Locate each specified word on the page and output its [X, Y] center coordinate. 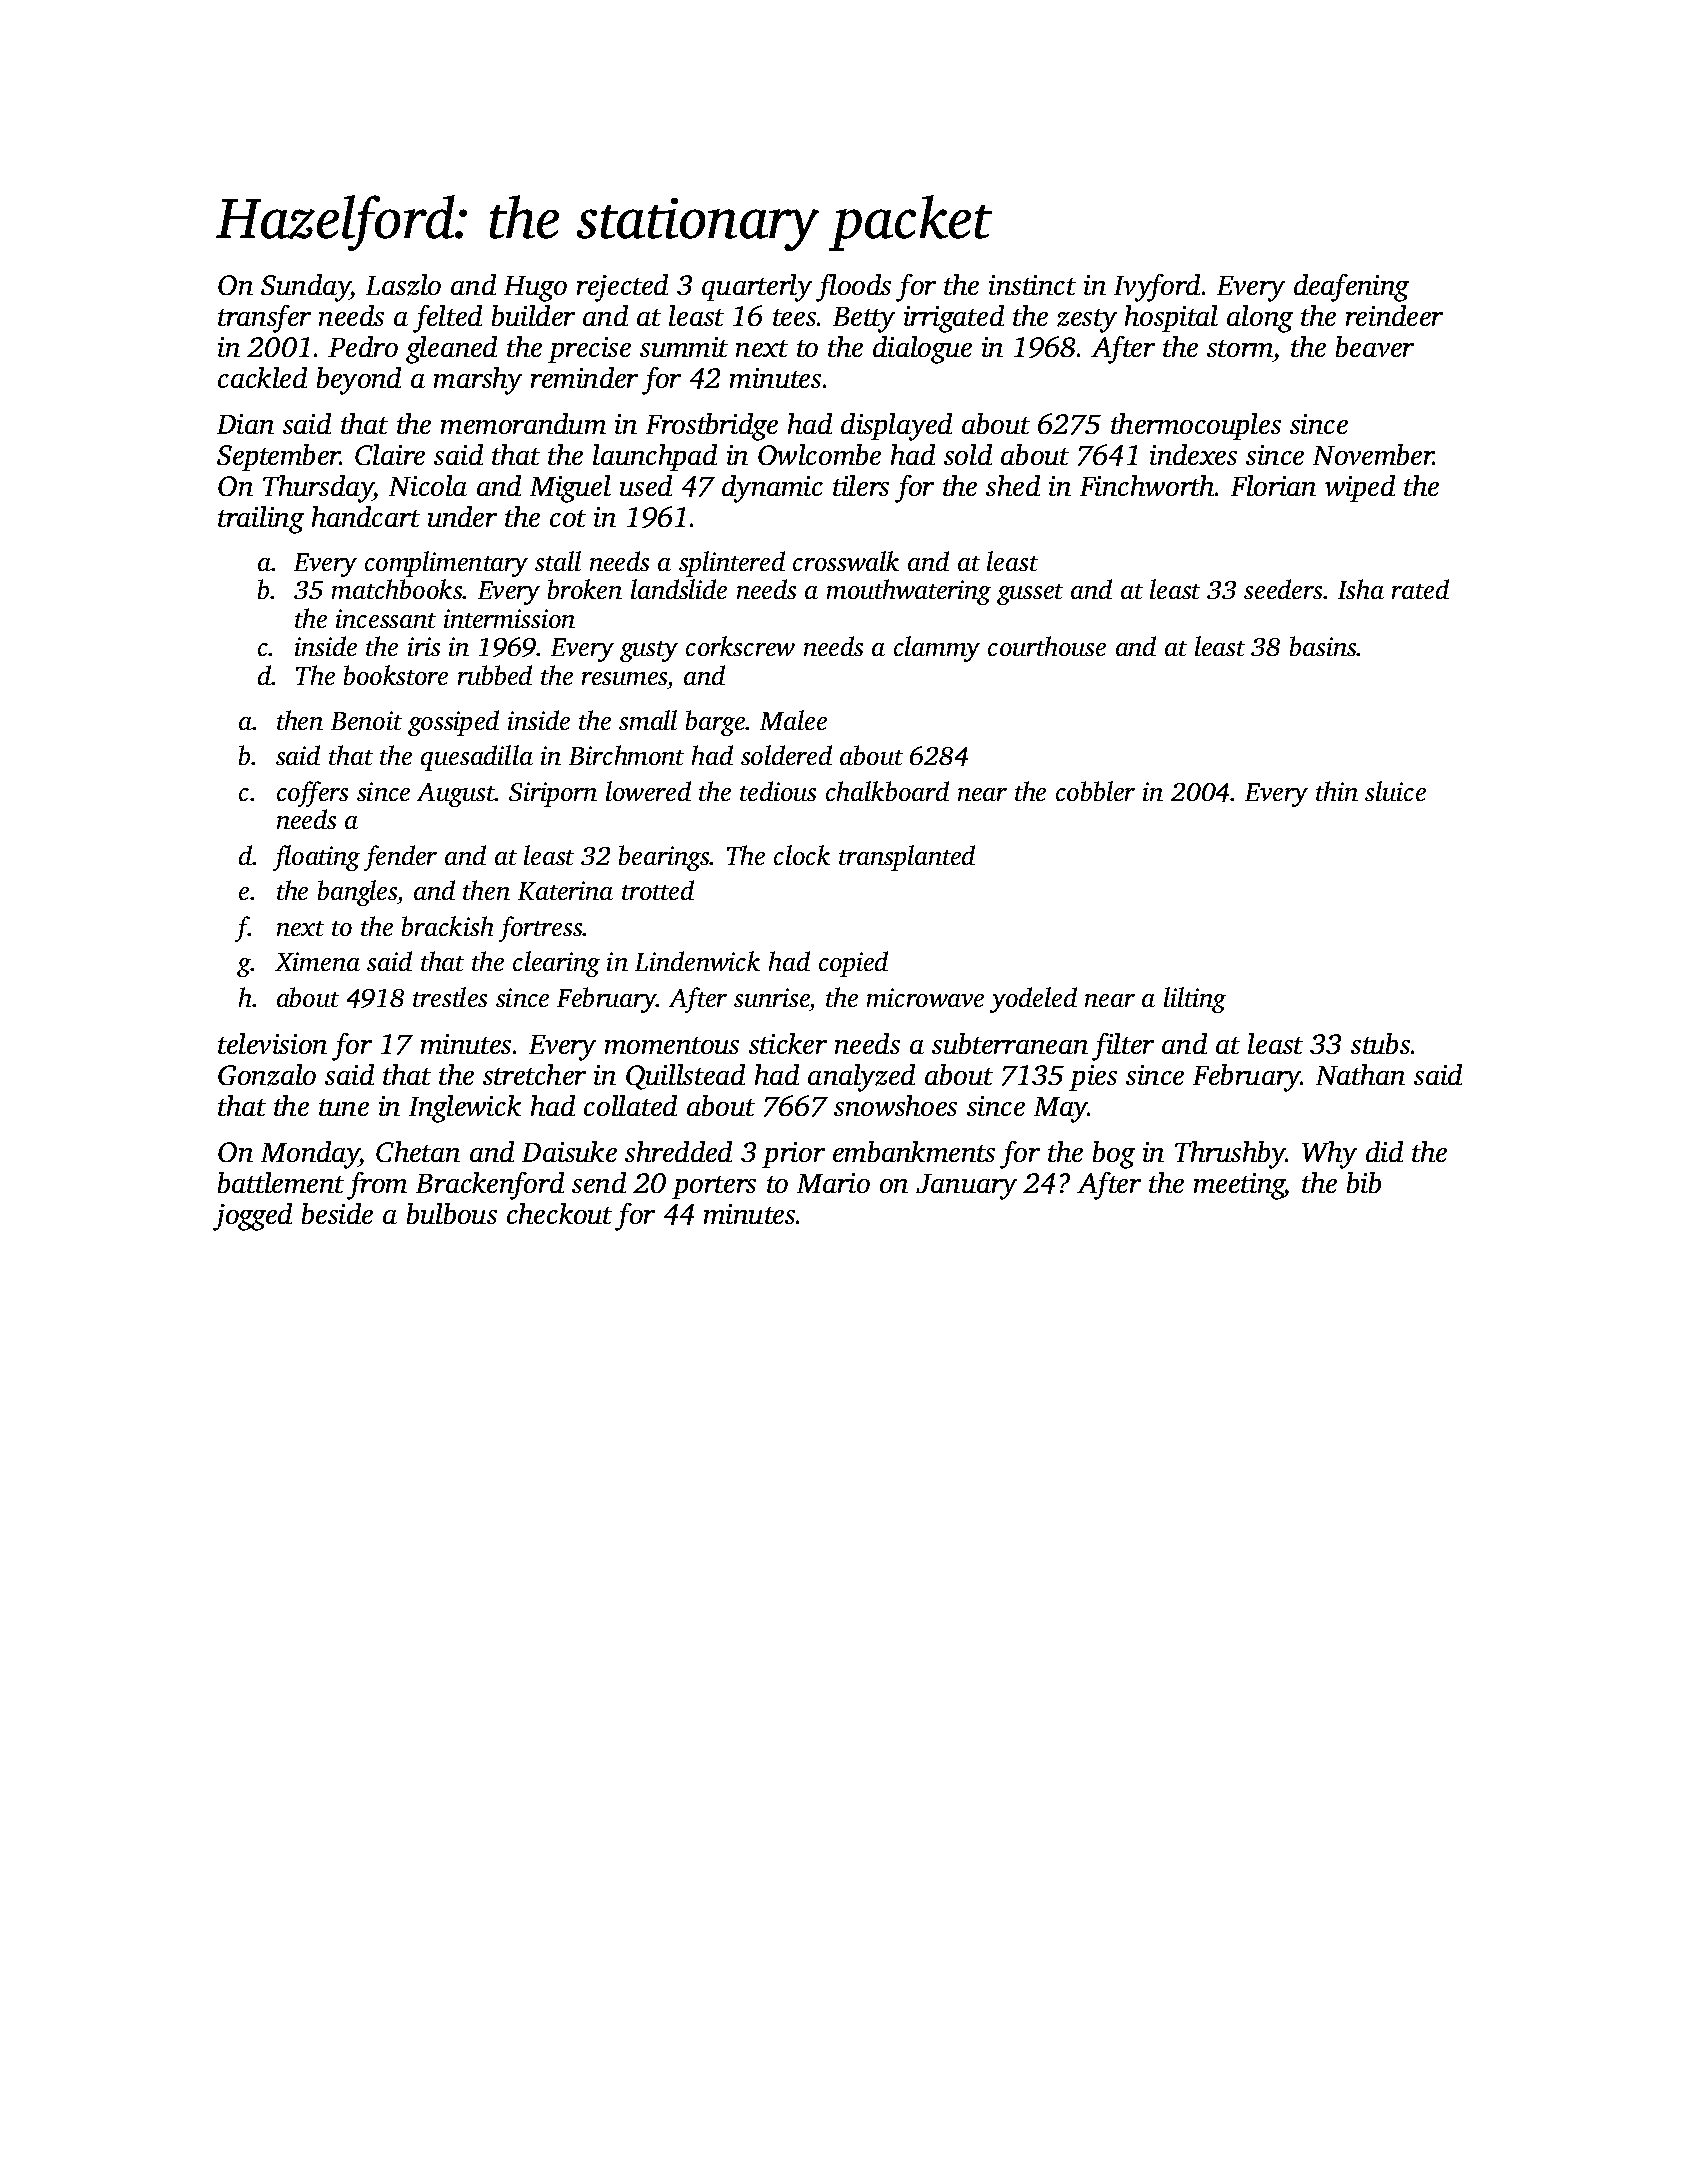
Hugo [535, 289]
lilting [1195, 1000]
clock [802, 855]
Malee [793, 720]
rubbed [495, 675]
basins [1323, 646]
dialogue [922, 350]
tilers [861, 485]
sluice [1395, 791]
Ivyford [1157, 288]
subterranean [1010, 1043]
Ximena [317, 961]
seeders [1283, 589]
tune [344, 1107]
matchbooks [397, 589]
